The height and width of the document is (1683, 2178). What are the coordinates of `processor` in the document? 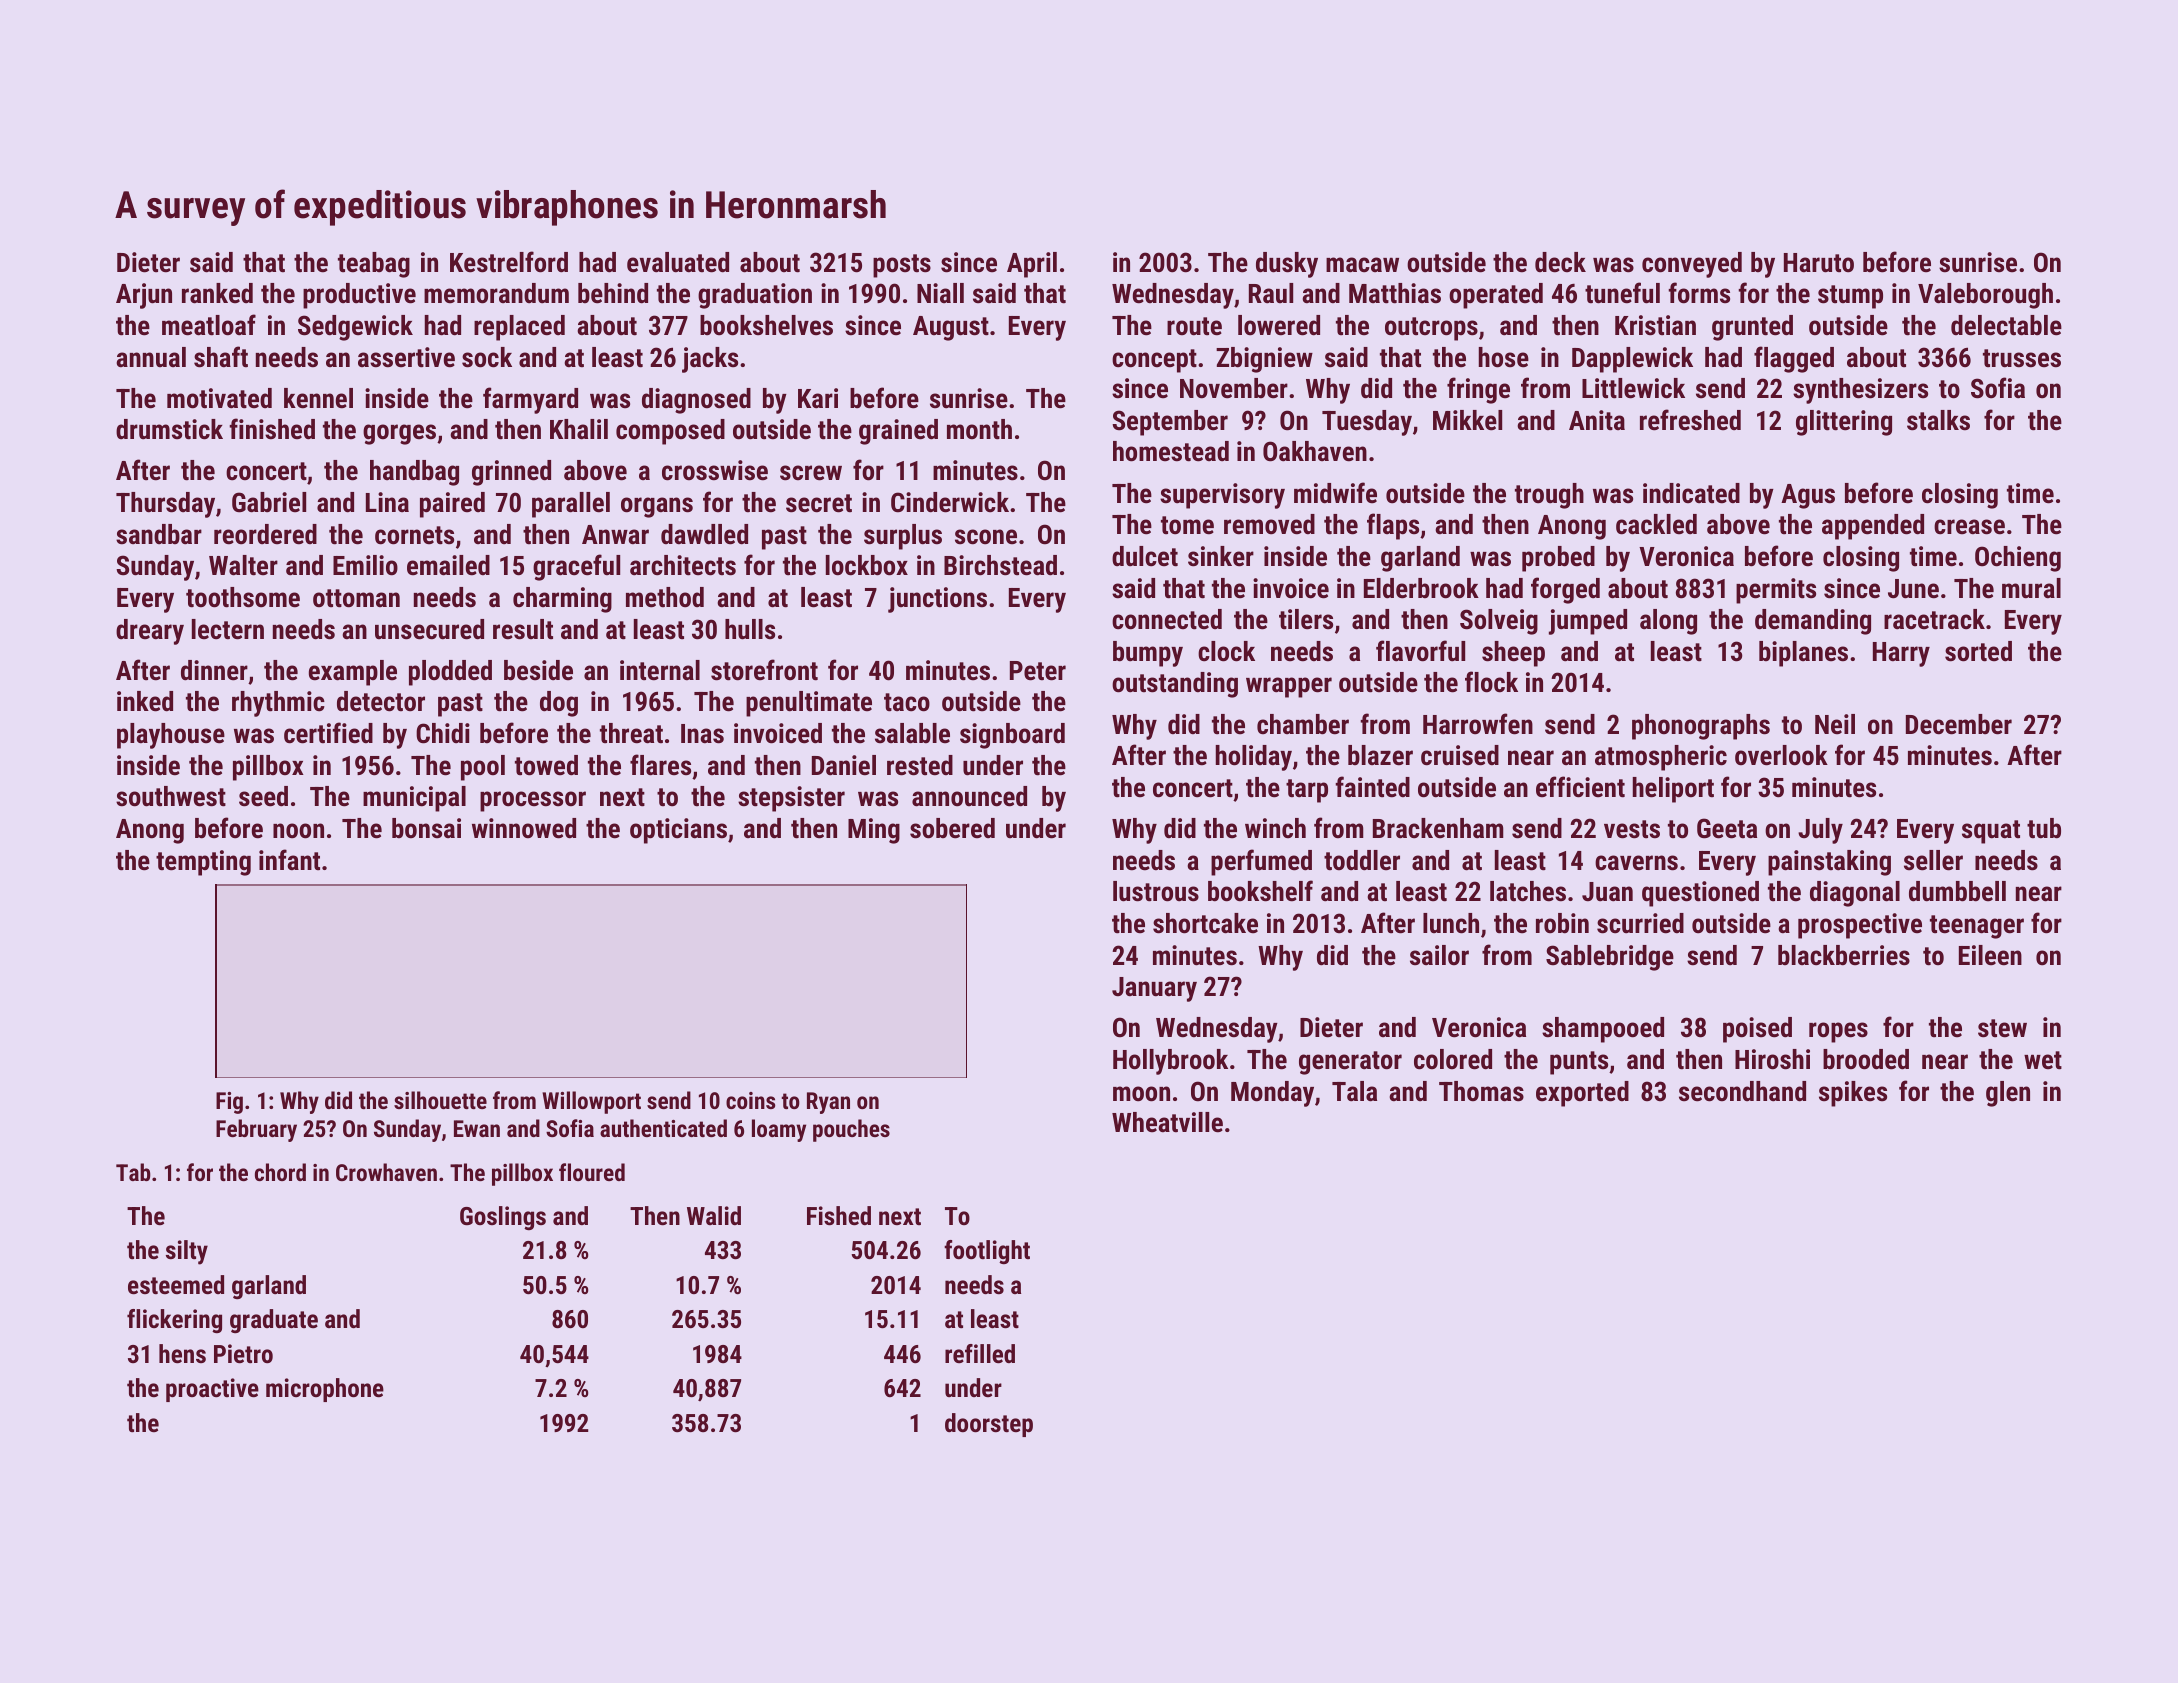 It's located at (533, 801).
